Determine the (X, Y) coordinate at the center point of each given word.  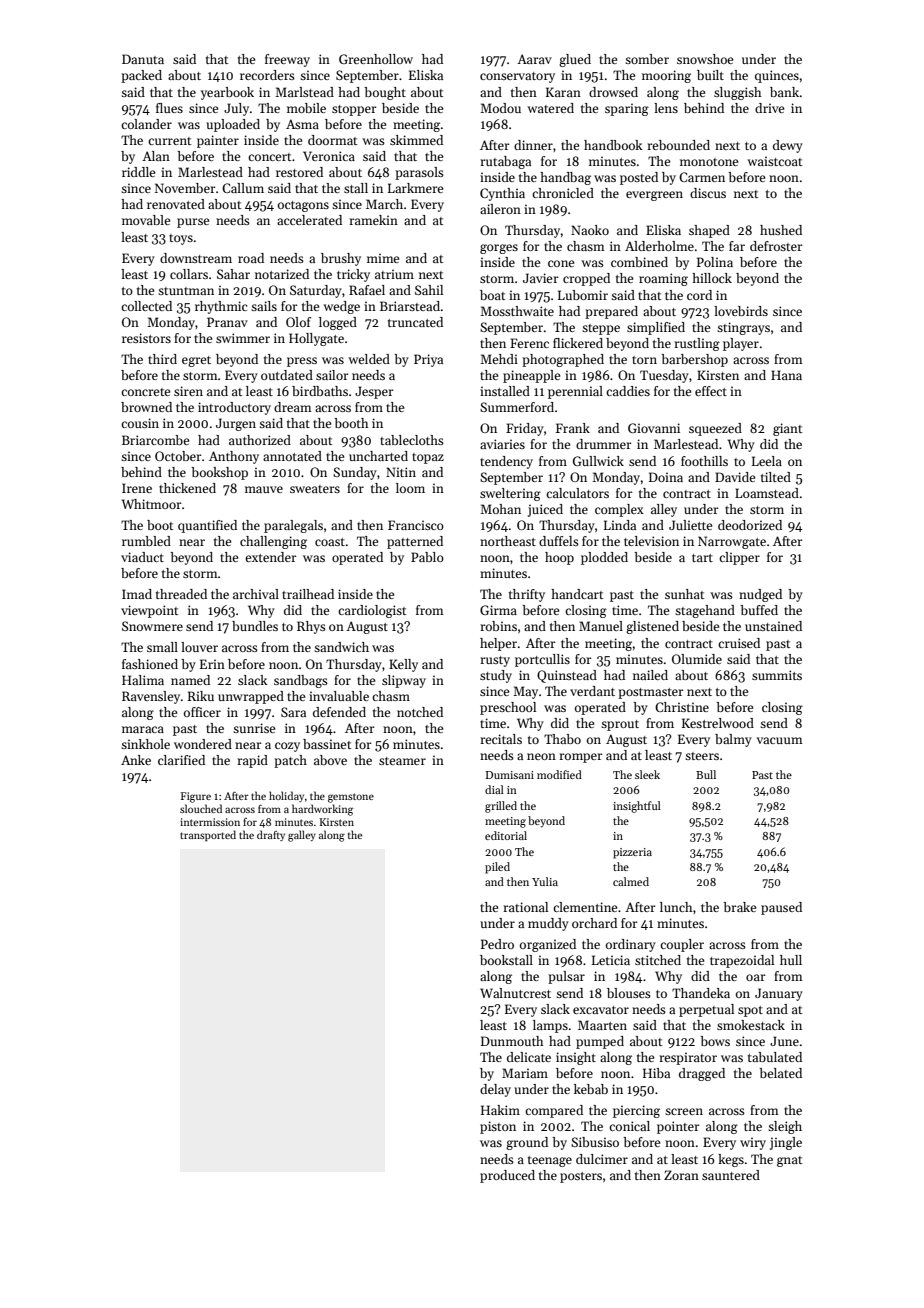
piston (498, 1127)
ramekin (373, 220)
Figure (196, 797)
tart (702, 558)
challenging (273, 542)
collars (189, 274)
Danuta (143, 59)
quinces (777, 76)
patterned (415, 542)
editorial (506, 835)
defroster (776, 246)
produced (507, 1176)
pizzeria (632, 853)
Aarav (534, 59)
